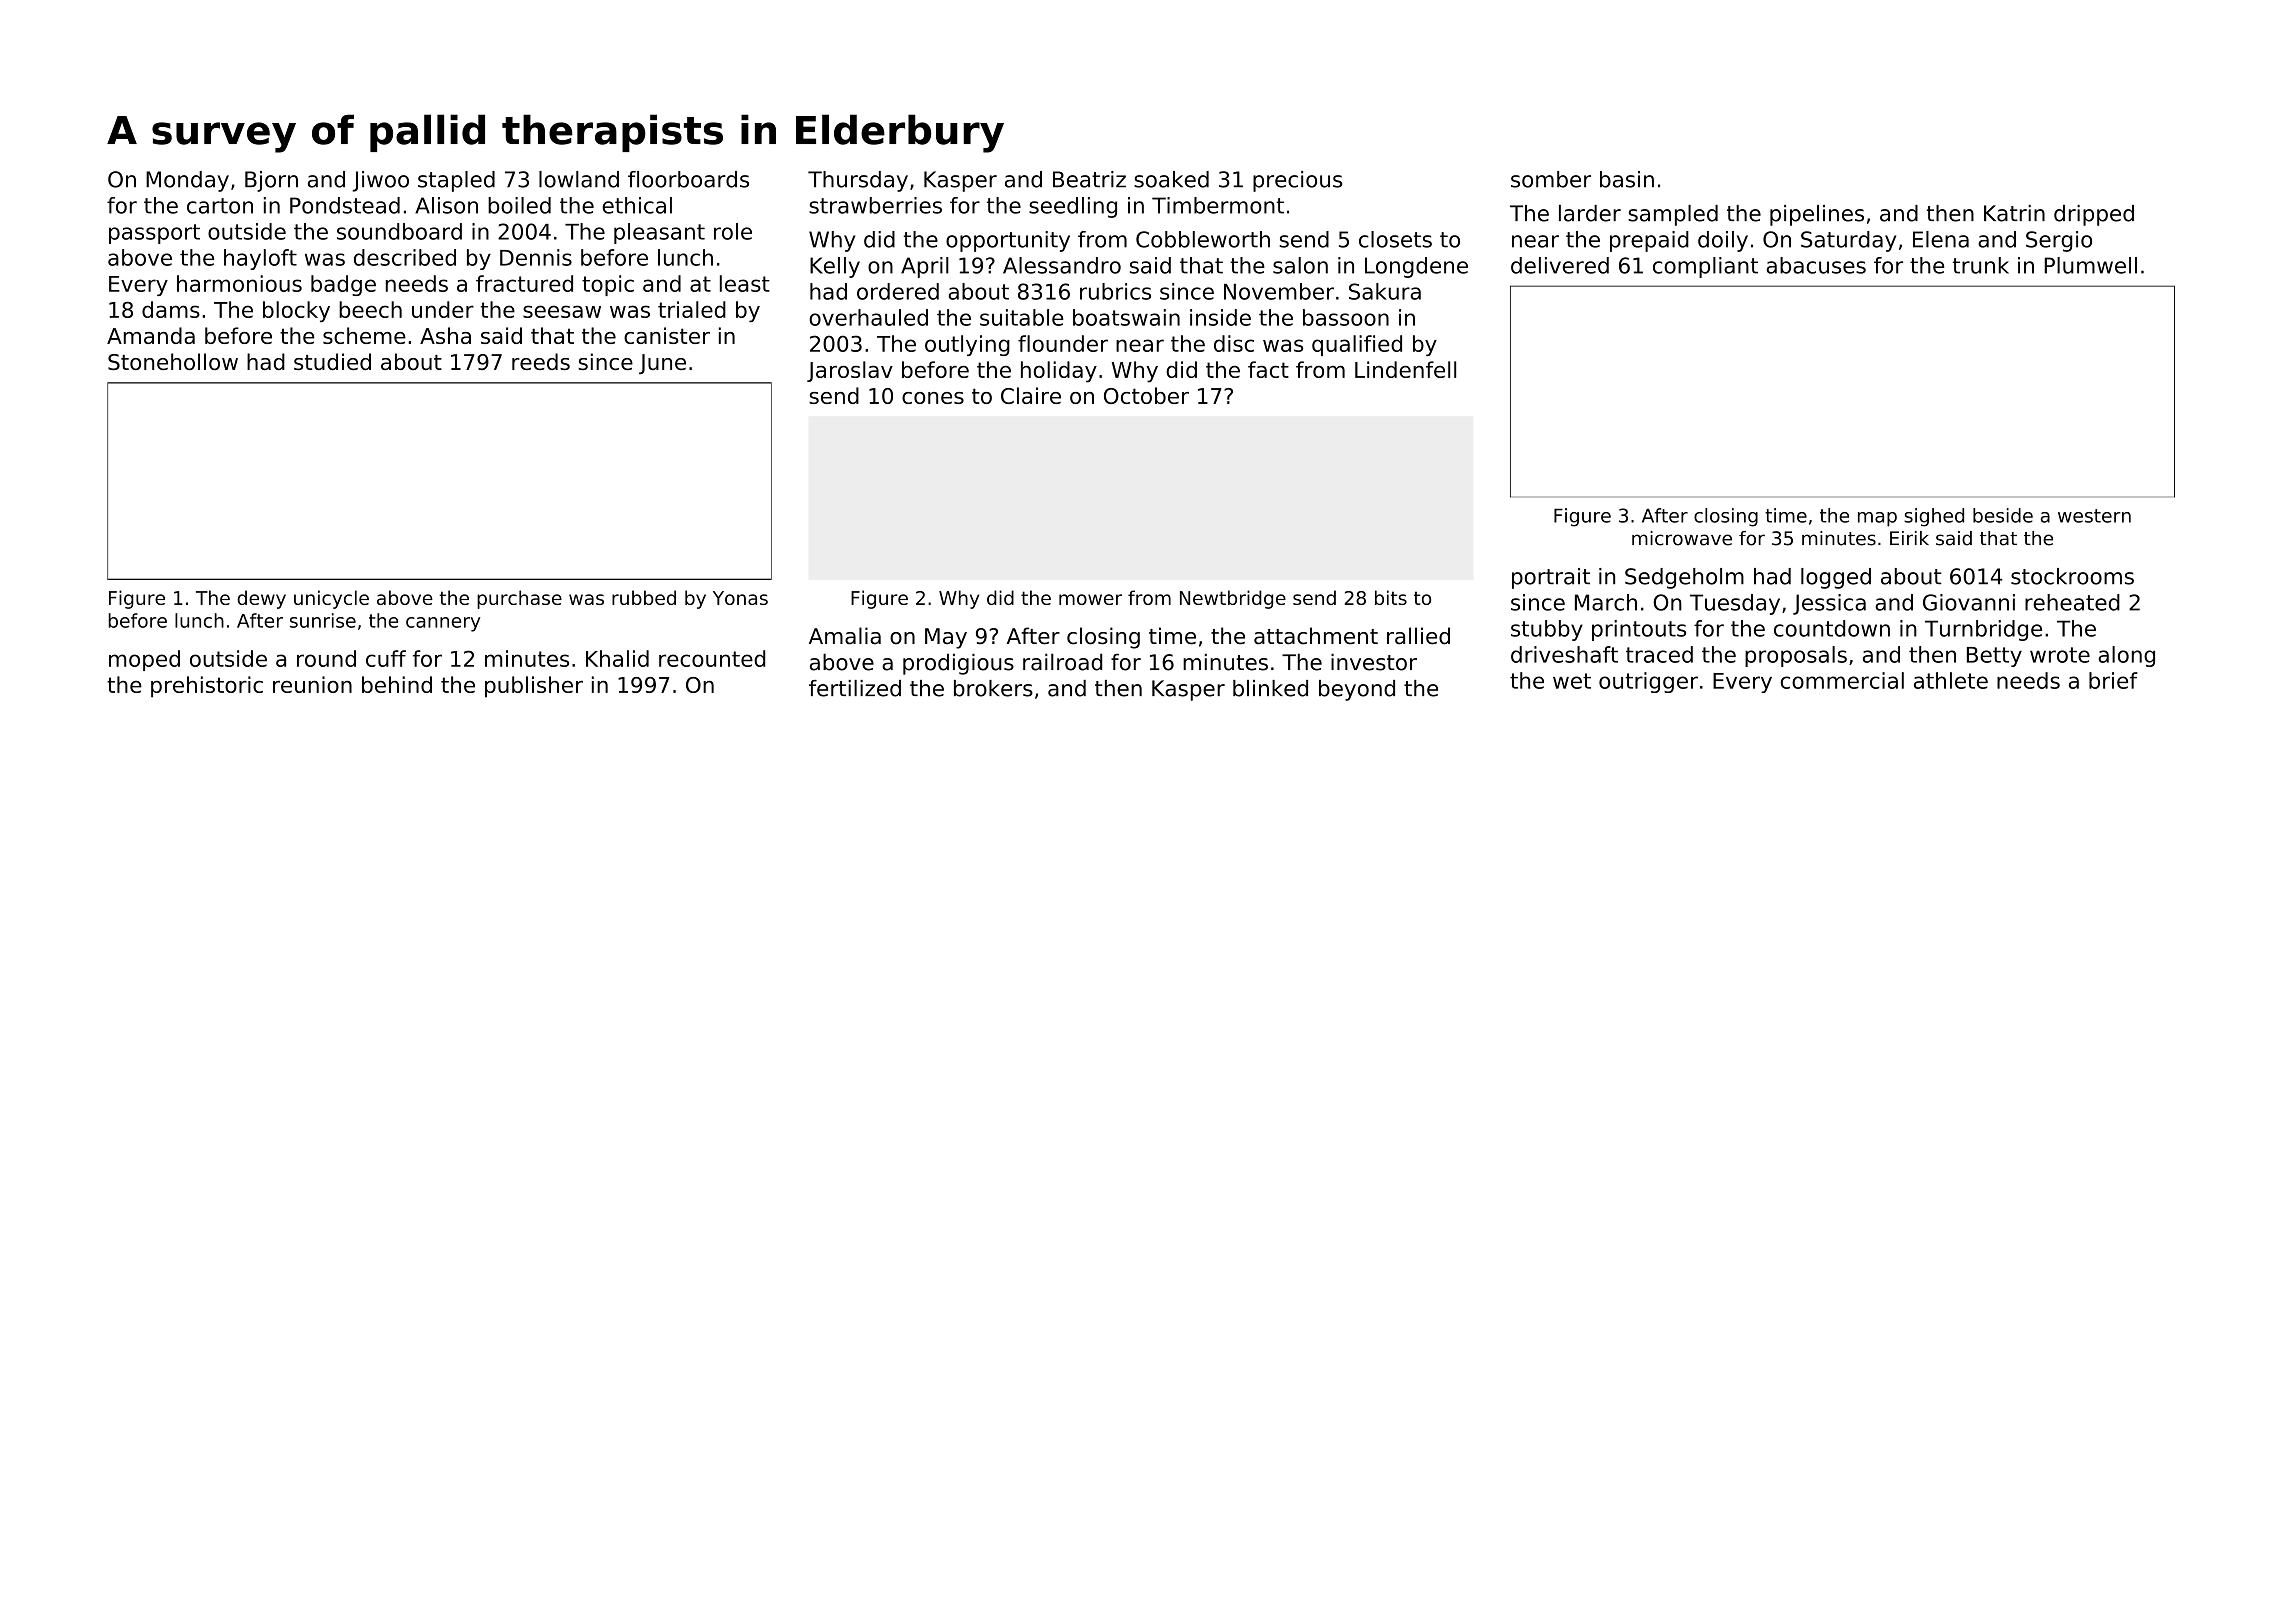 The width and height of the page is (2282, 1614). What do you see at coordinates (1682, 538) in the page?
I see `microwave` at bounding box center [1682, 538].
